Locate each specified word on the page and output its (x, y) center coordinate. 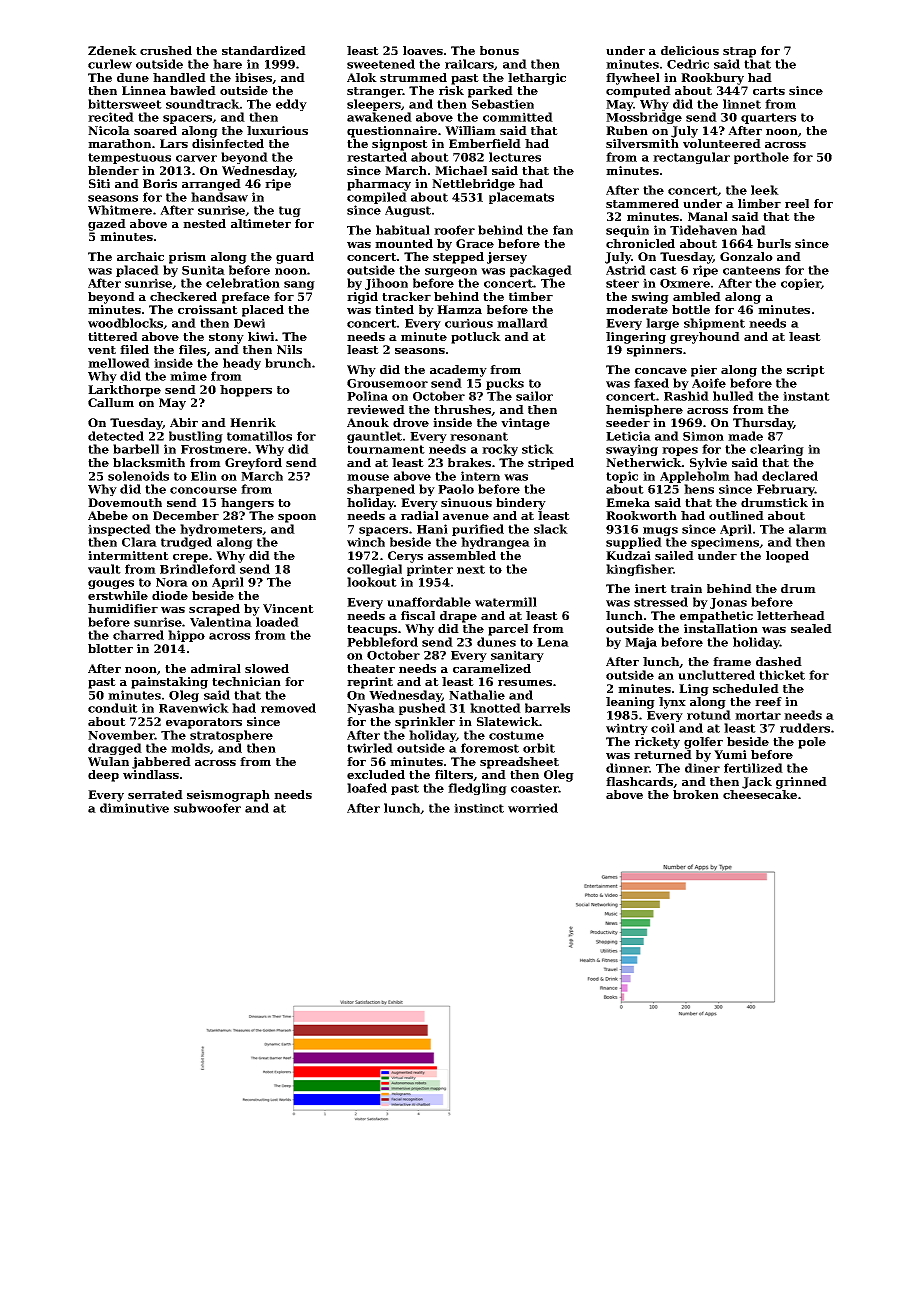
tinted (394, 309)
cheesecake (760, 794)
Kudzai (628, 555)
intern (480, 476)
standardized (264, 50)
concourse (203, 490)
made (745, 436)
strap (739, 52)
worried (533, 808)
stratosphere (231, 736)
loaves (423, 50)
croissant (208, 309)
